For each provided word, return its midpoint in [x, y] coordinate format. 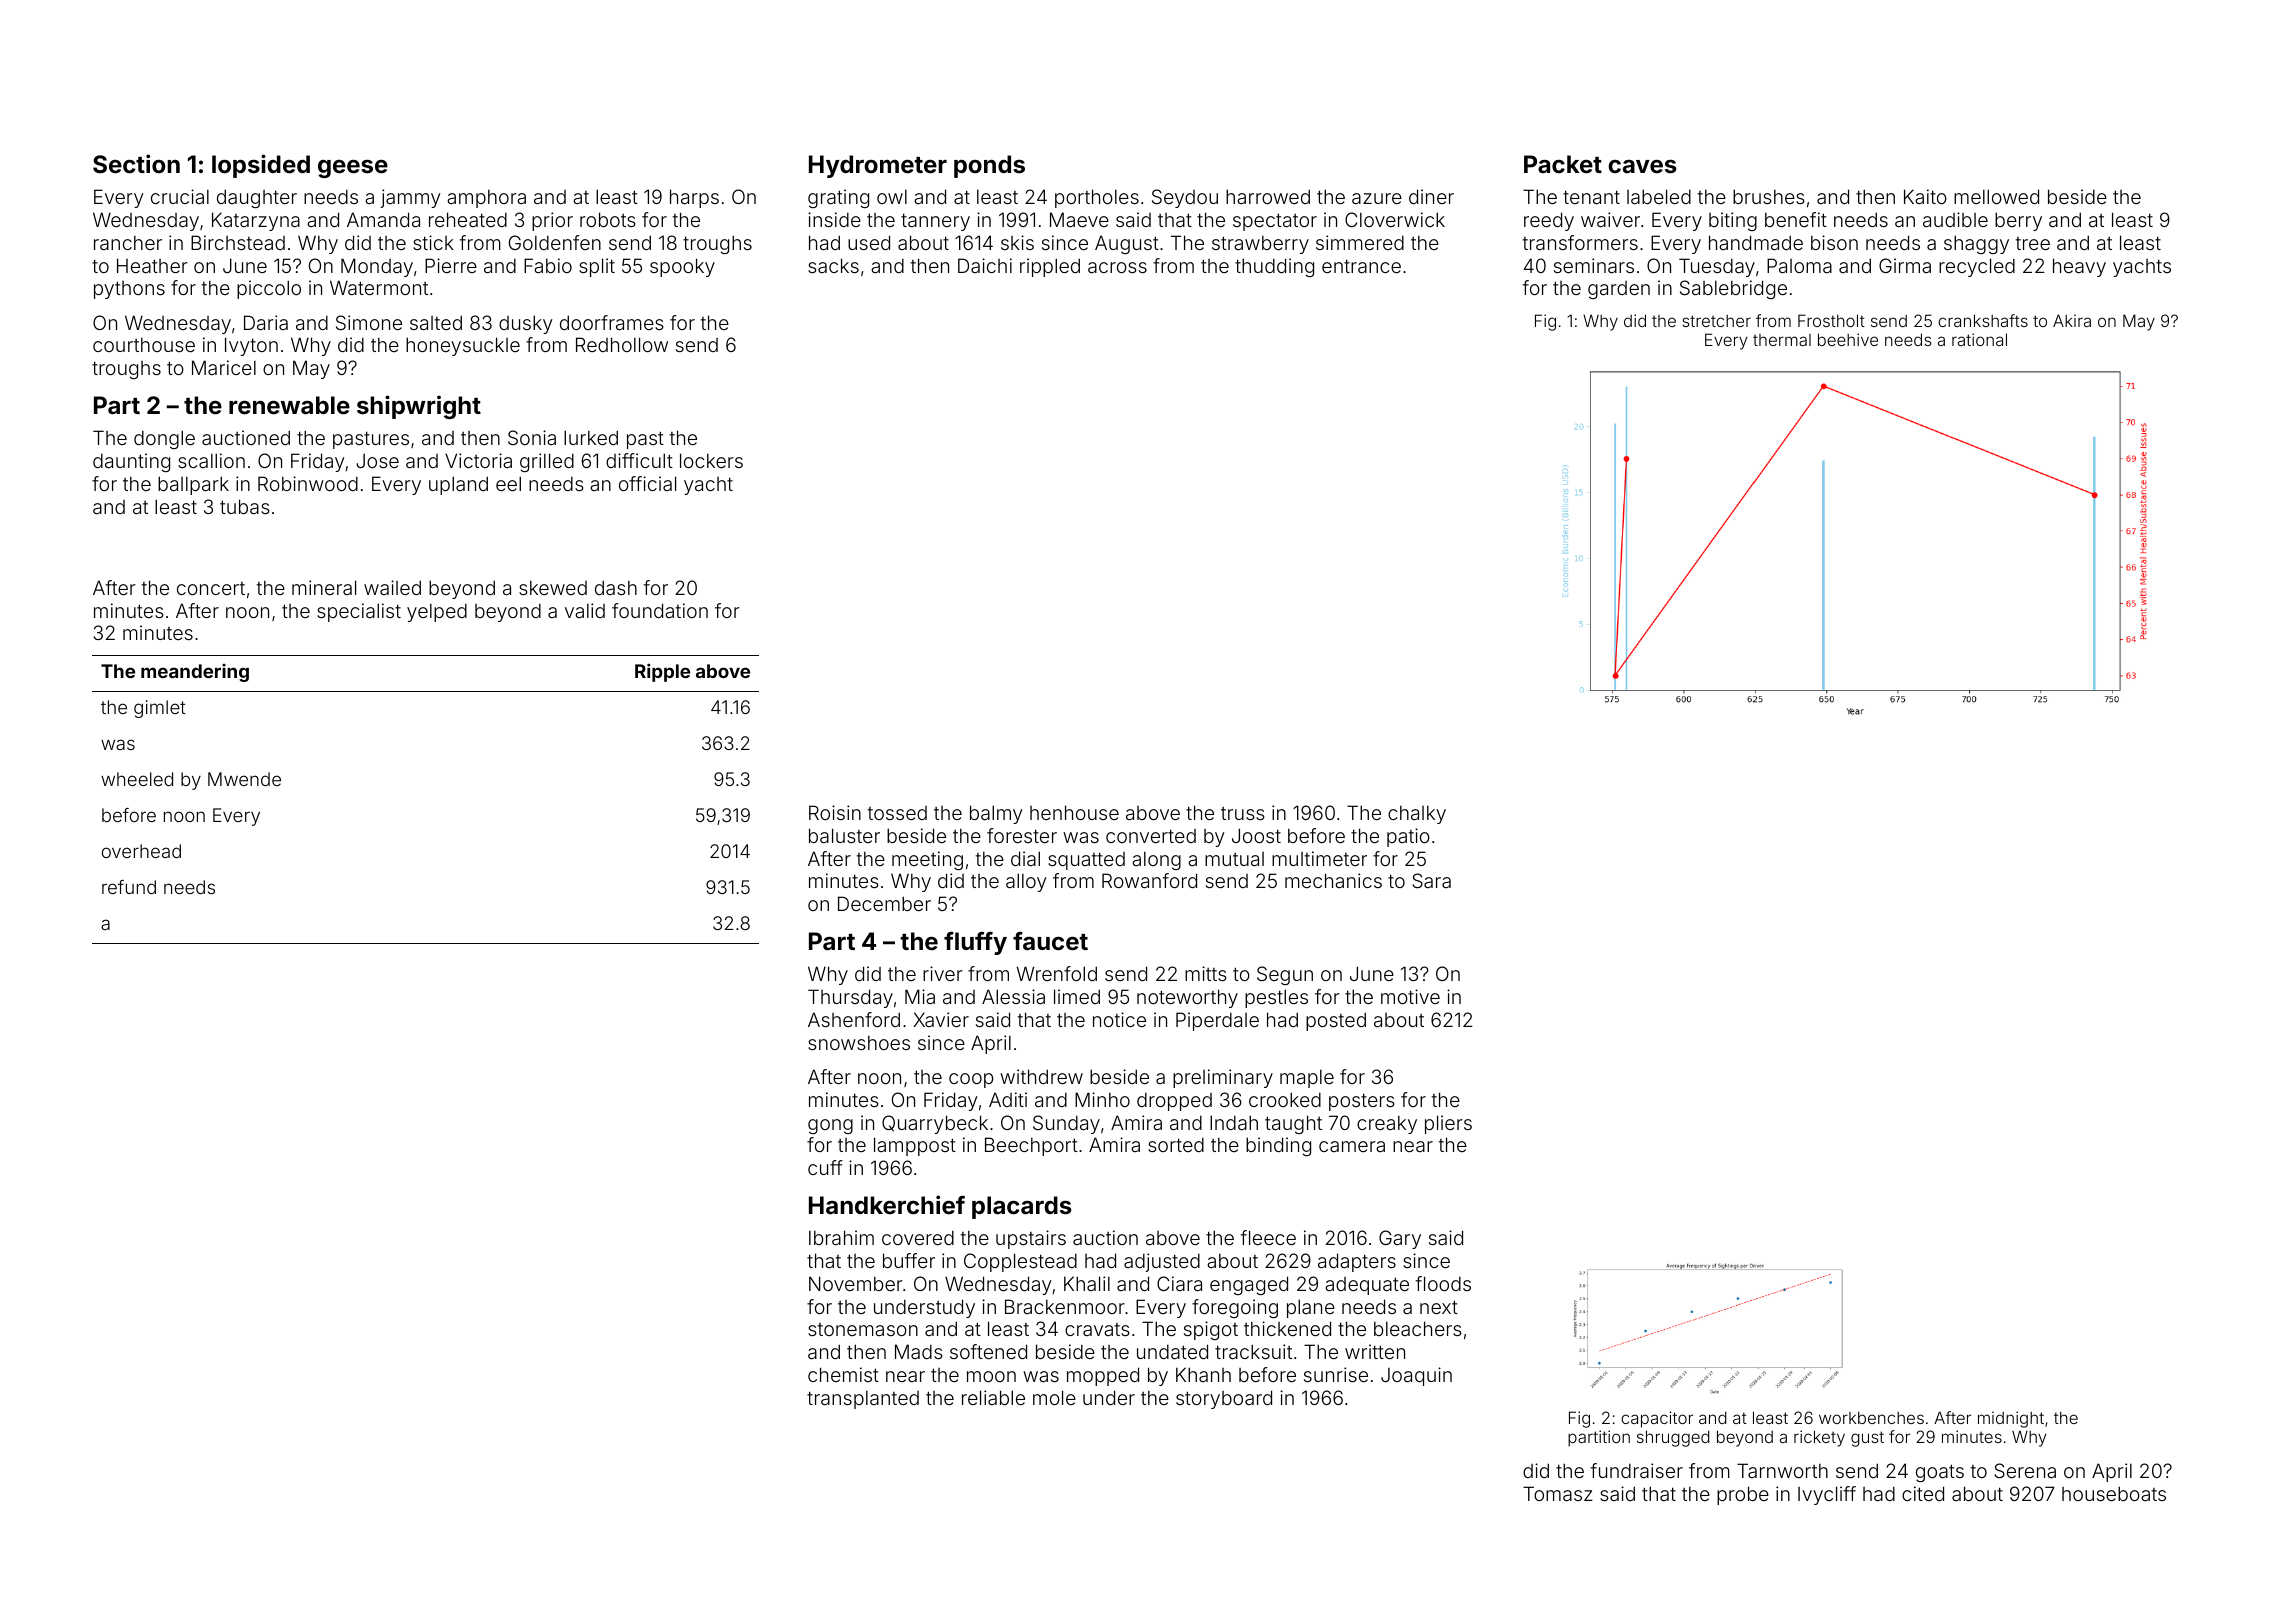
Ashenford [854, 1019]
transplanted [863, 1399]
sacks [833, 265]
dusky [526, 324]
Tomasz [1558, 1493]
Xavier [941, 1019]
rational [1979, 339]
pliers [1448, 1124]
